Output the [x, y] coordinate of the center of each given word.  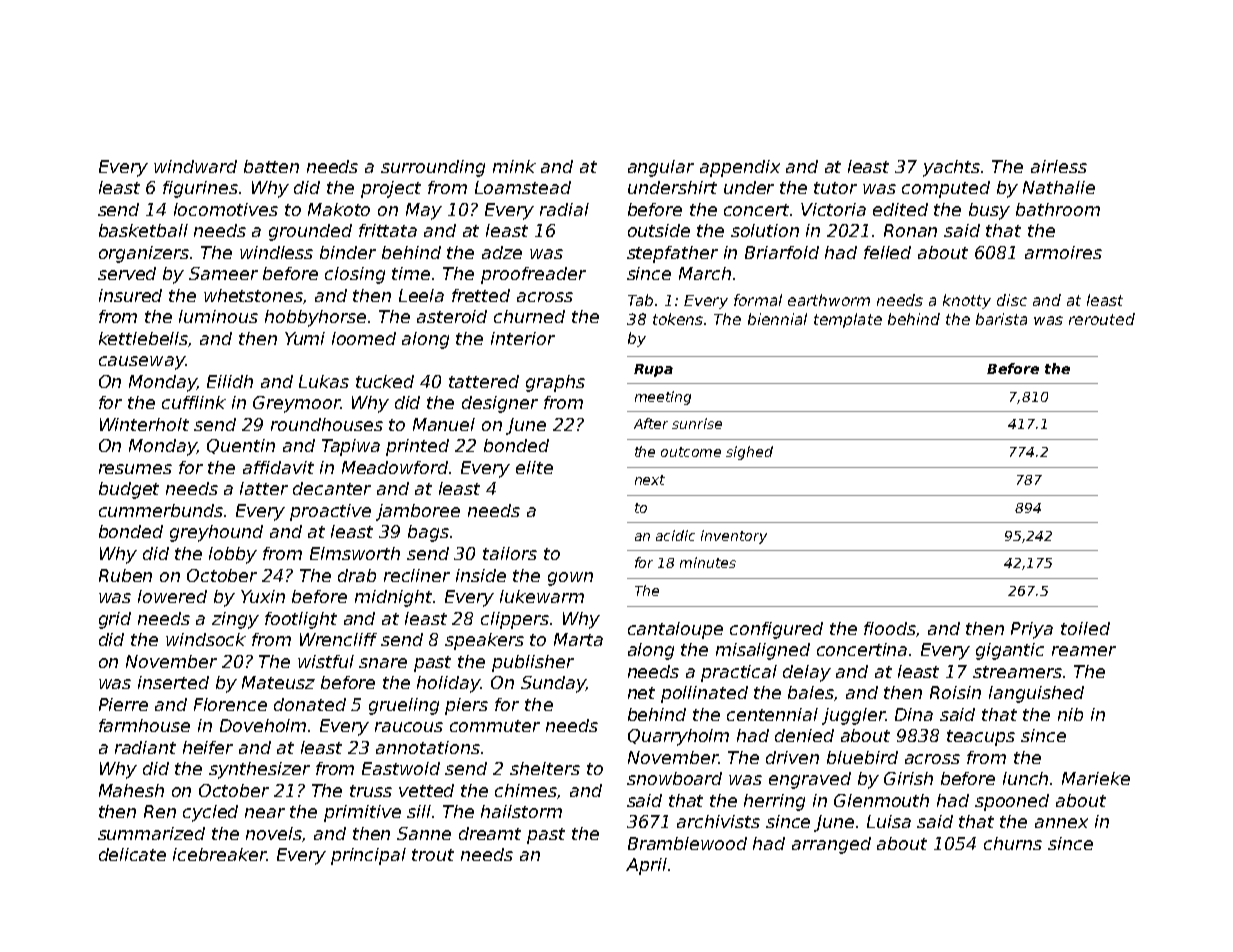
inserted [173, 682]
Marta [578, 639]
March [705, 273]
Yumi [305, 338]
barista [1001, 319]
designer [500, 404]
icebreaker [220, 854]
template [848, 320]
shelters [545, 768]
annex [1061, 823]
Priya [1032, 630]
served [127, 273]
